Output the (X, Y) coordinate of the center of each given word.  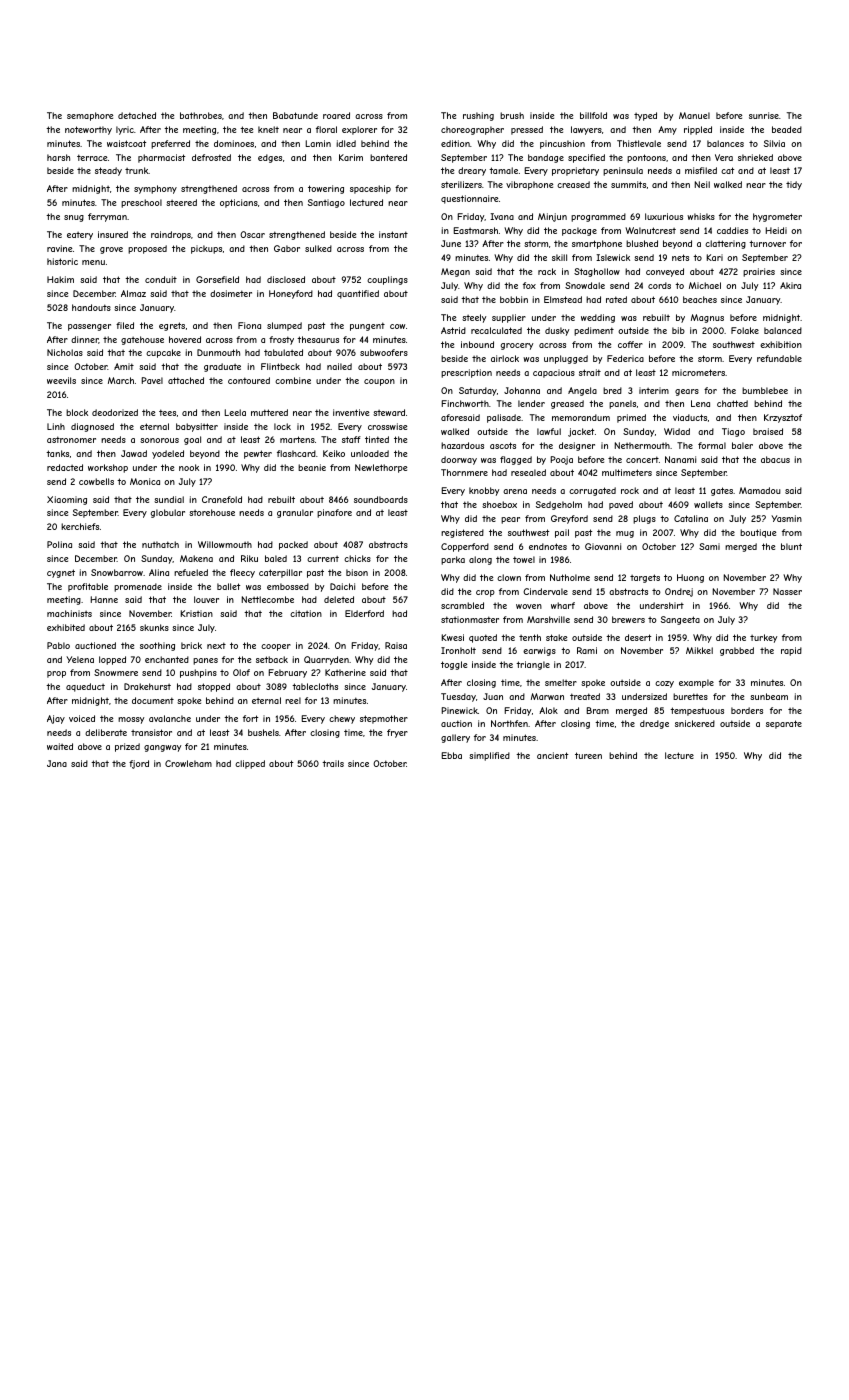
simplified (489, 756)
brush (512, 115)
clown (509, 577)
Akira (790, 285)
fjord (139, 764)
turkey (763, 638)
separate (784, 724)
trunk (137, 170)
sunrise (764, 115)
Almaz (133, 293)
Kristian (196, 613)
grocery (517, 346)
